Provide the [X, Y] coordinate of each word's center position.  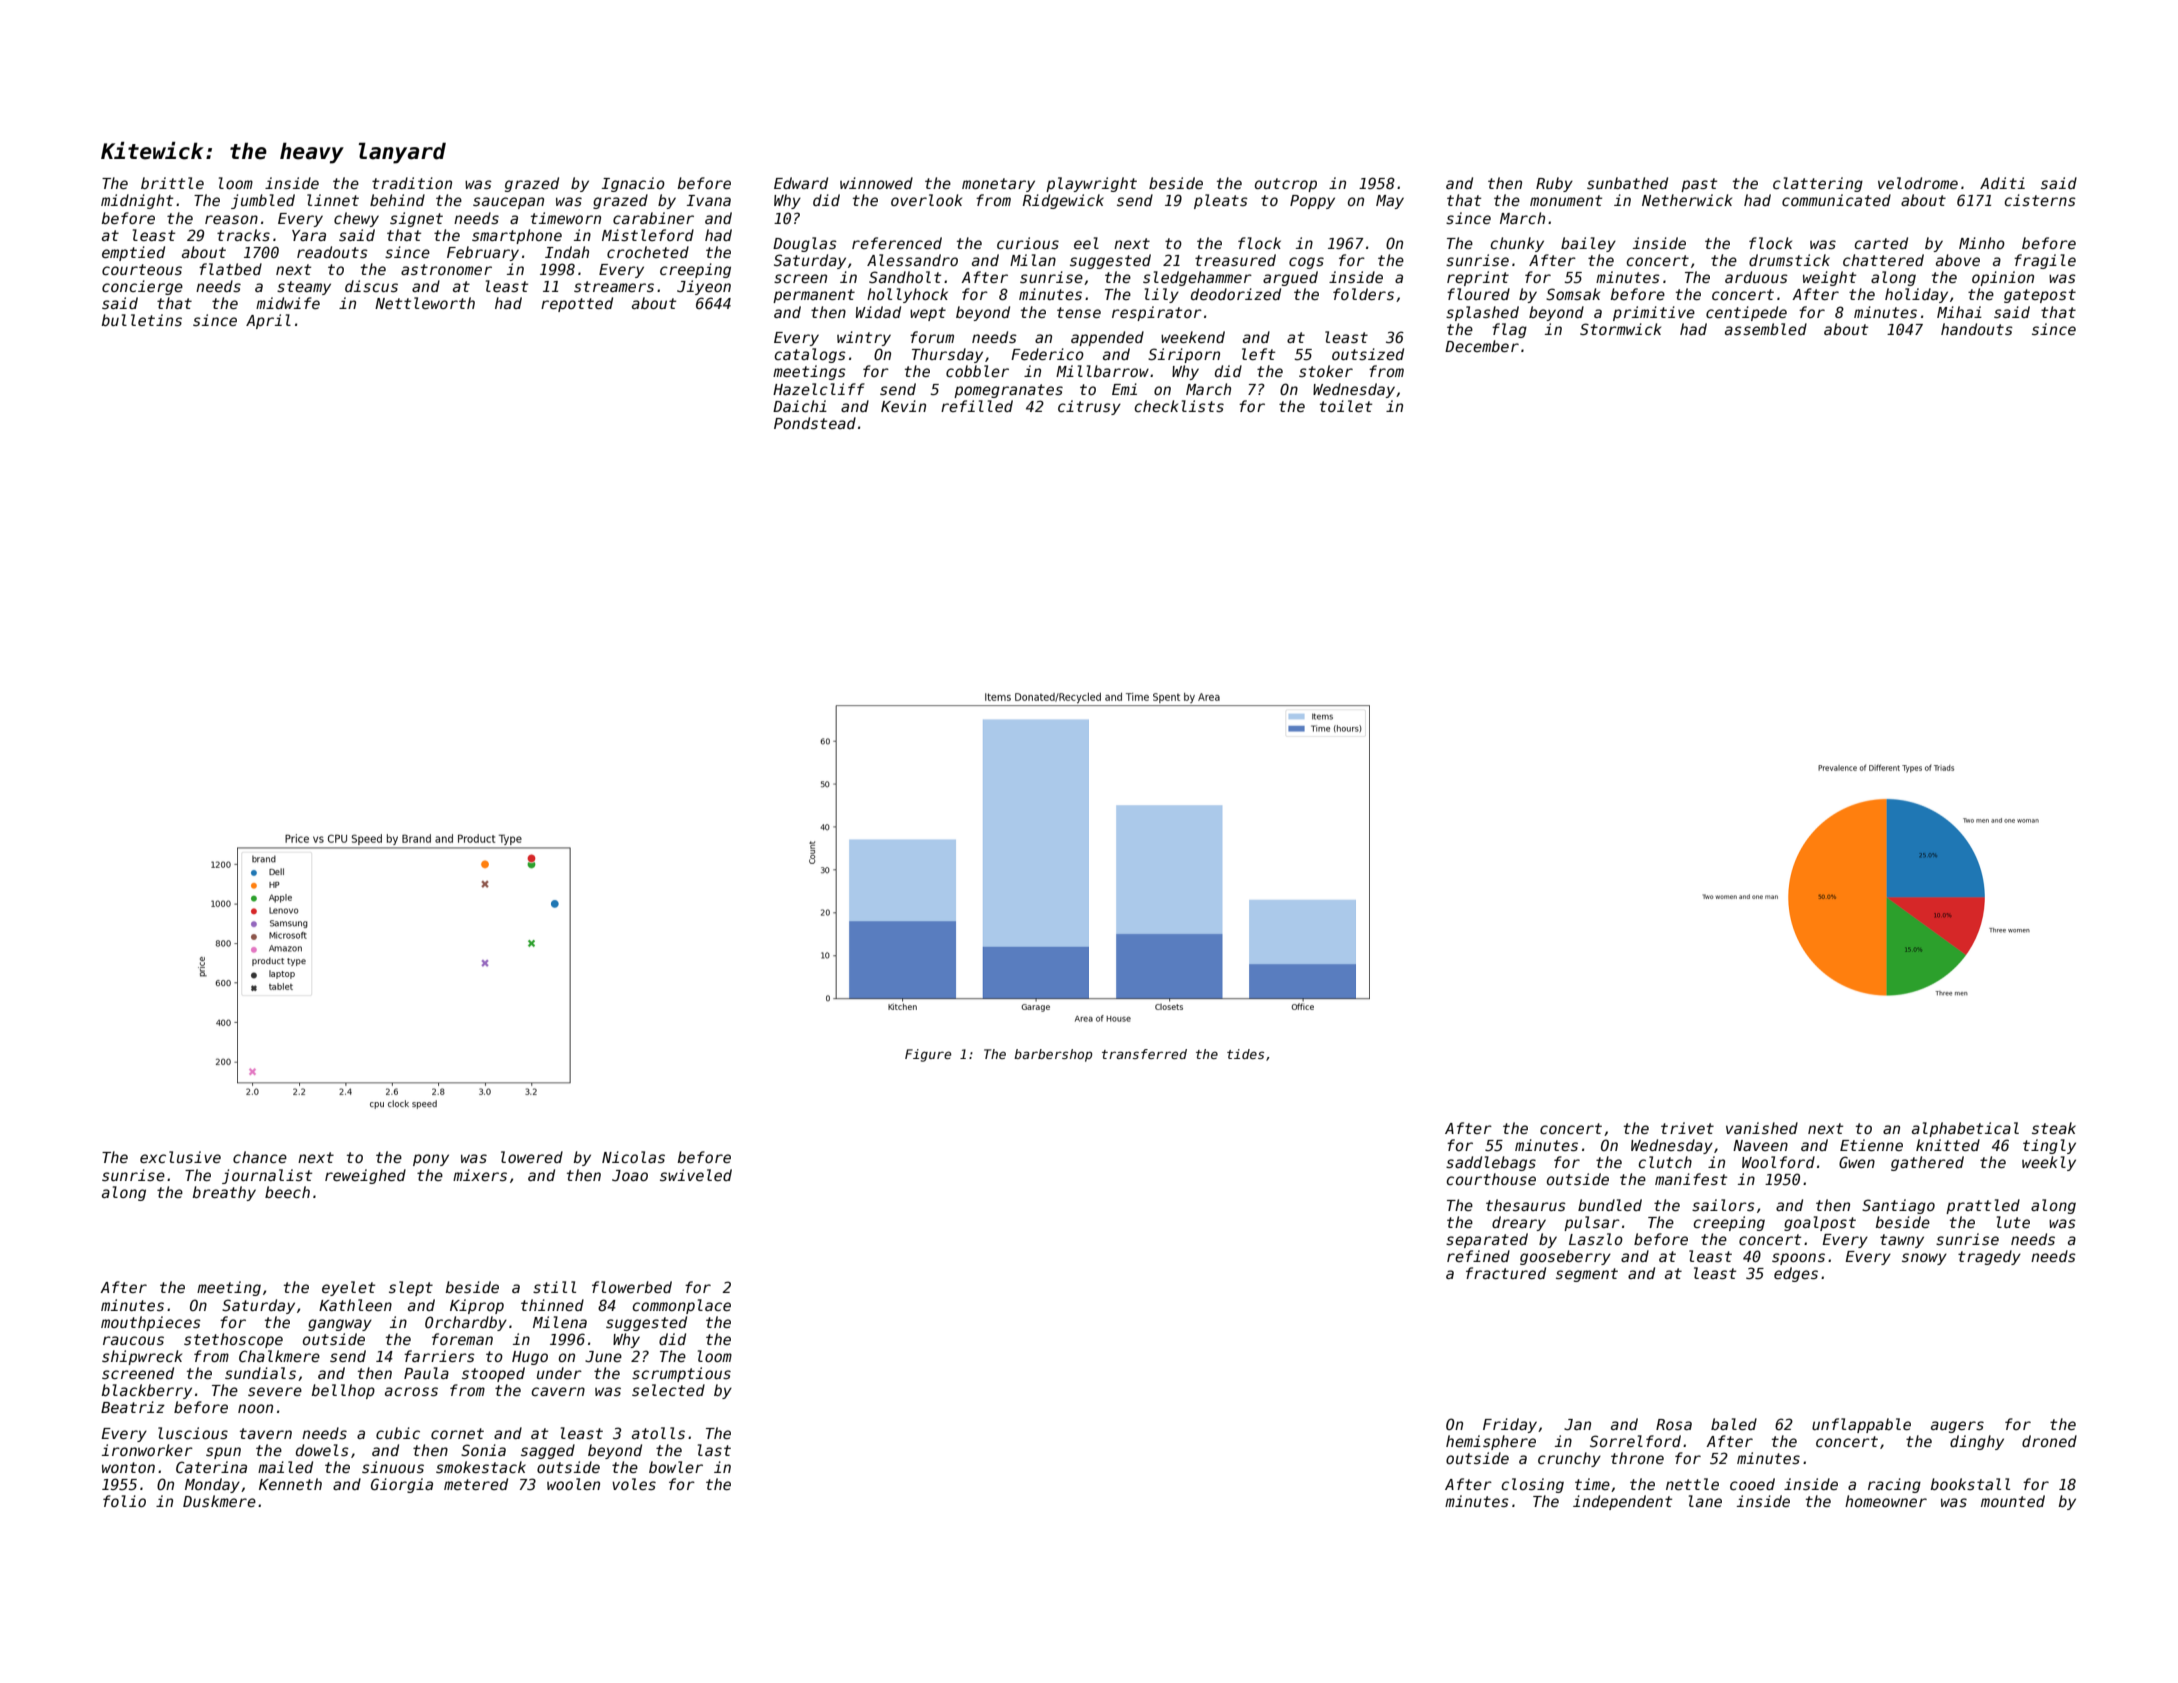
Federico [1047, 354]
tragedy [1989, 1257]
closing [1532, 1485]
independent [1622, 1502]
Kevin [903, 406]
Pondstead [815, 423]
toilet [1346, 406]
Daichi [800, 406]
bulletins [142, 320]
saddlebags [1491, 1163]
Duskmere [219, 1501]
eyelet [348, 1288]
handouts [1977, 329]
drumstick [1789, 260]
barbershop [1053, 1055]
